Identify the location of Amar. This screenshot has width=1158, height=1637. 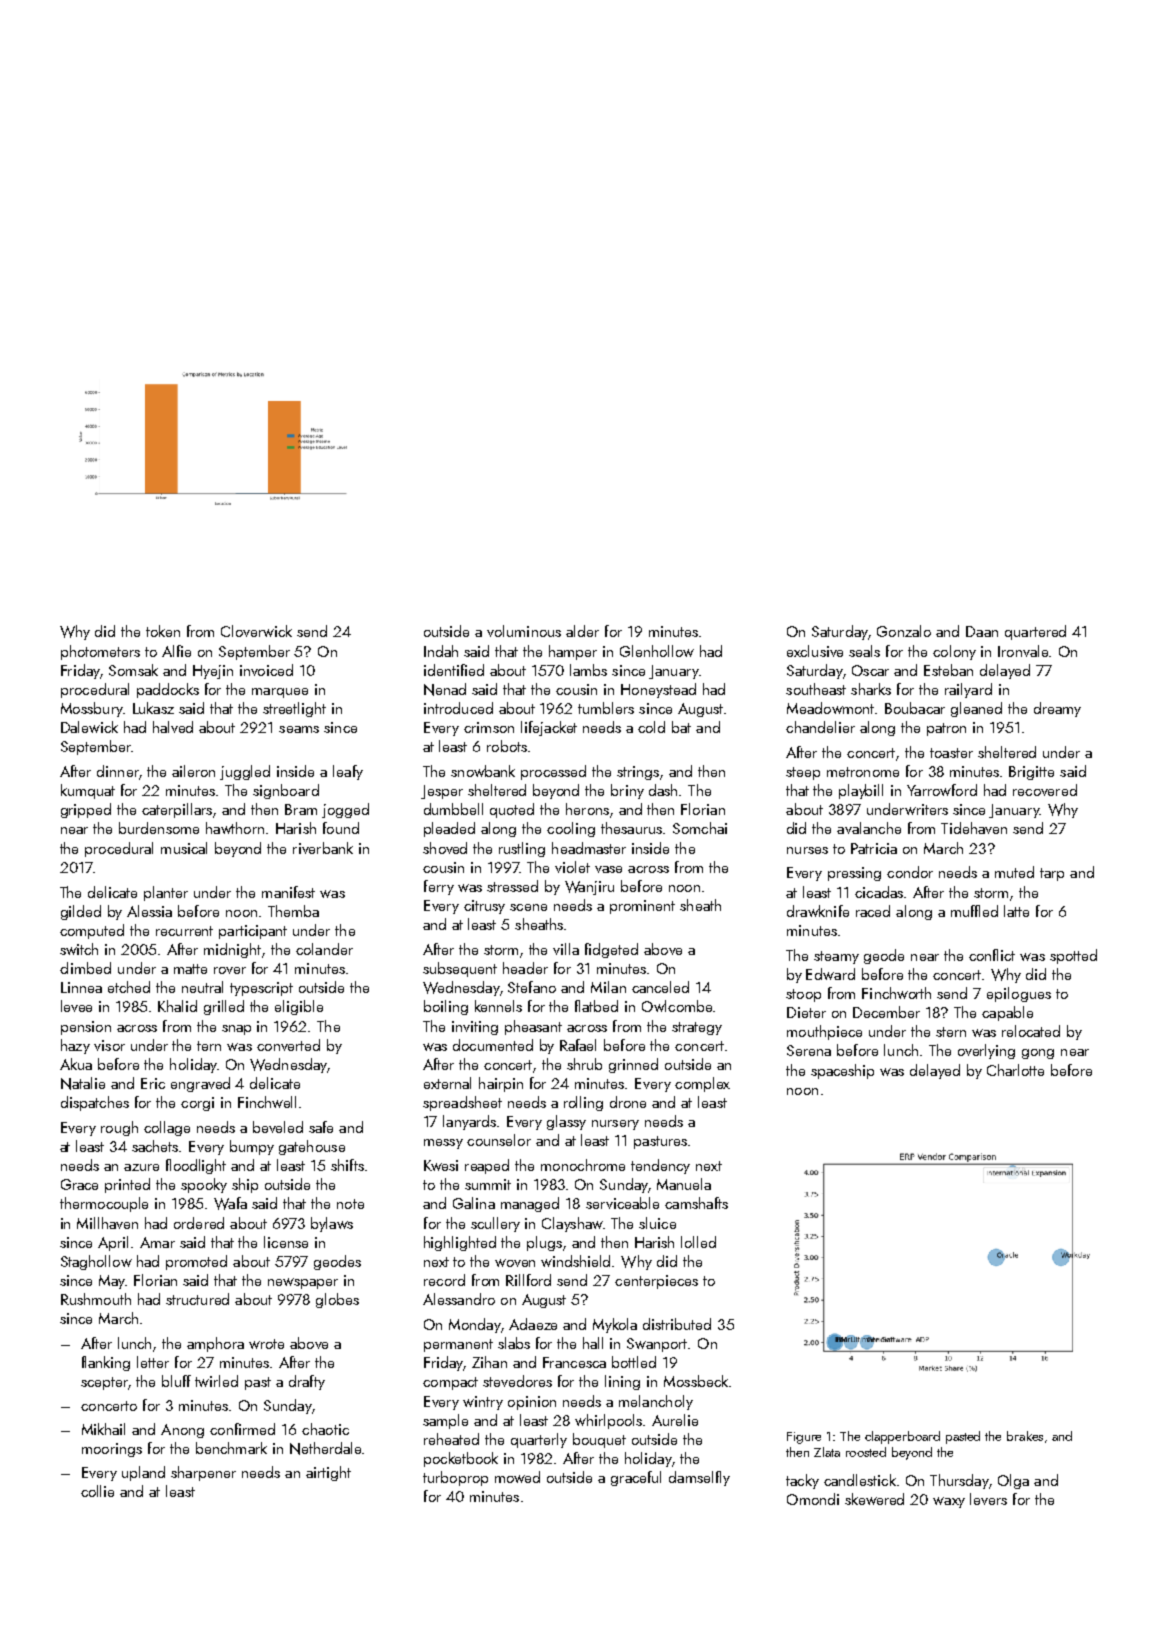
(157, 1242).
